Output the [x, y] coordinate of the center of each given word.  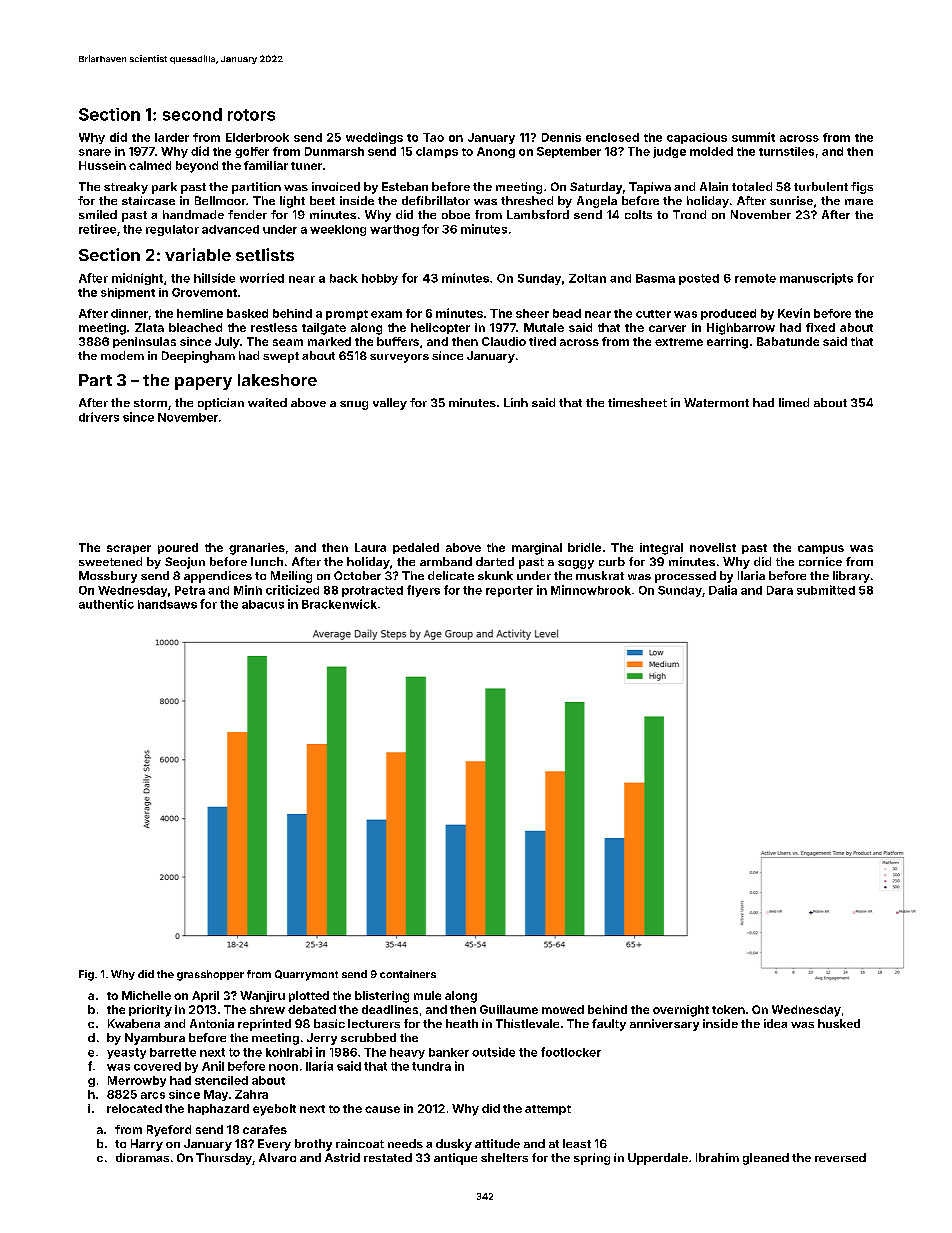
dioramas [142, 1157]
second [192, 114]
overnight [681, 1011]
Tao [433, 137]
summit [753, 137]
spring [592, 1159]
